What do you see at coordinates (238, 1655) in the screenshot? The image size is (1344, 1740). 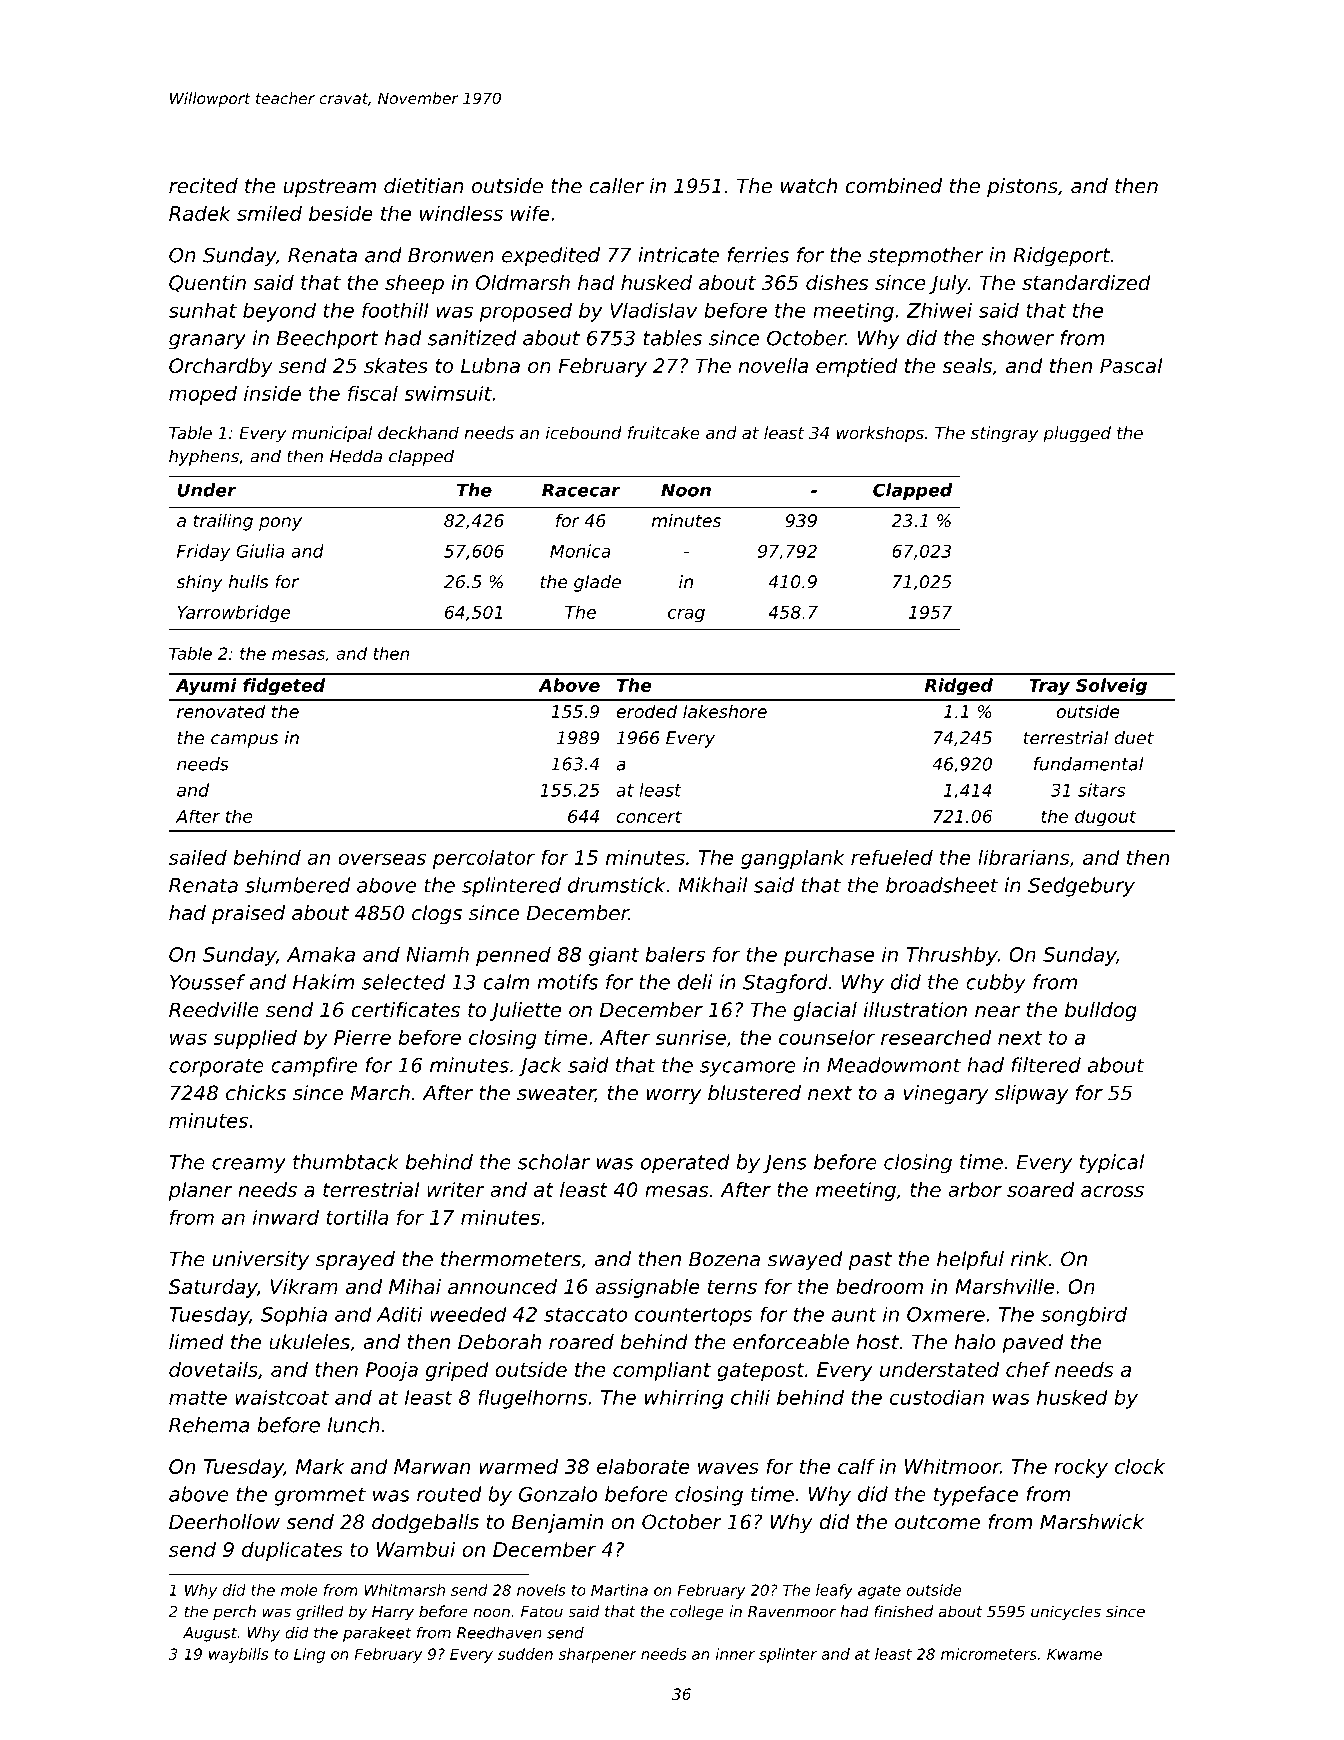 I see `waybills` at bounding box center [238, 1655].
